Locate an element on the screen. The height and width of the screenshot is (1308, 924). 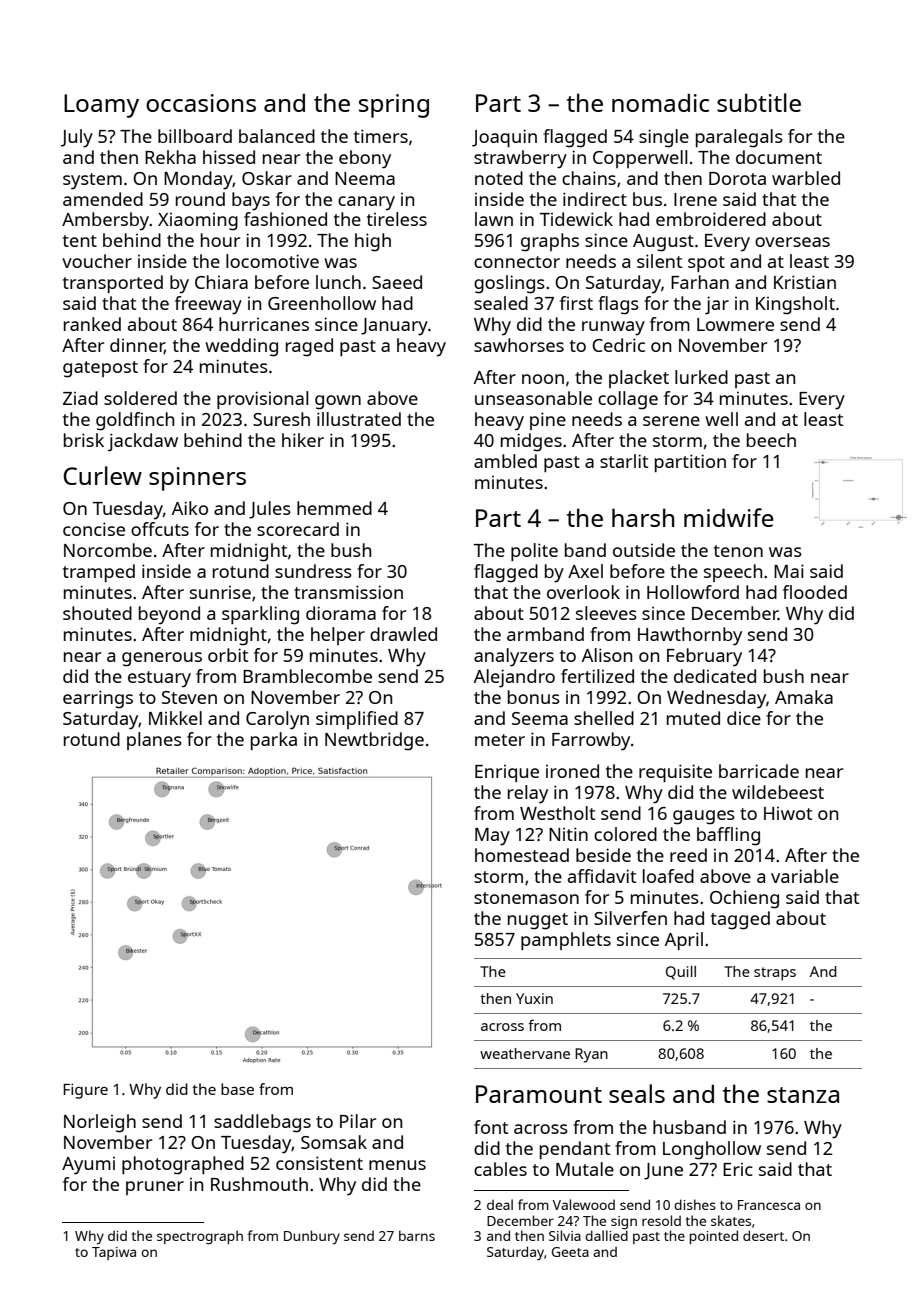
planes is located at coordinates (154, 741).
